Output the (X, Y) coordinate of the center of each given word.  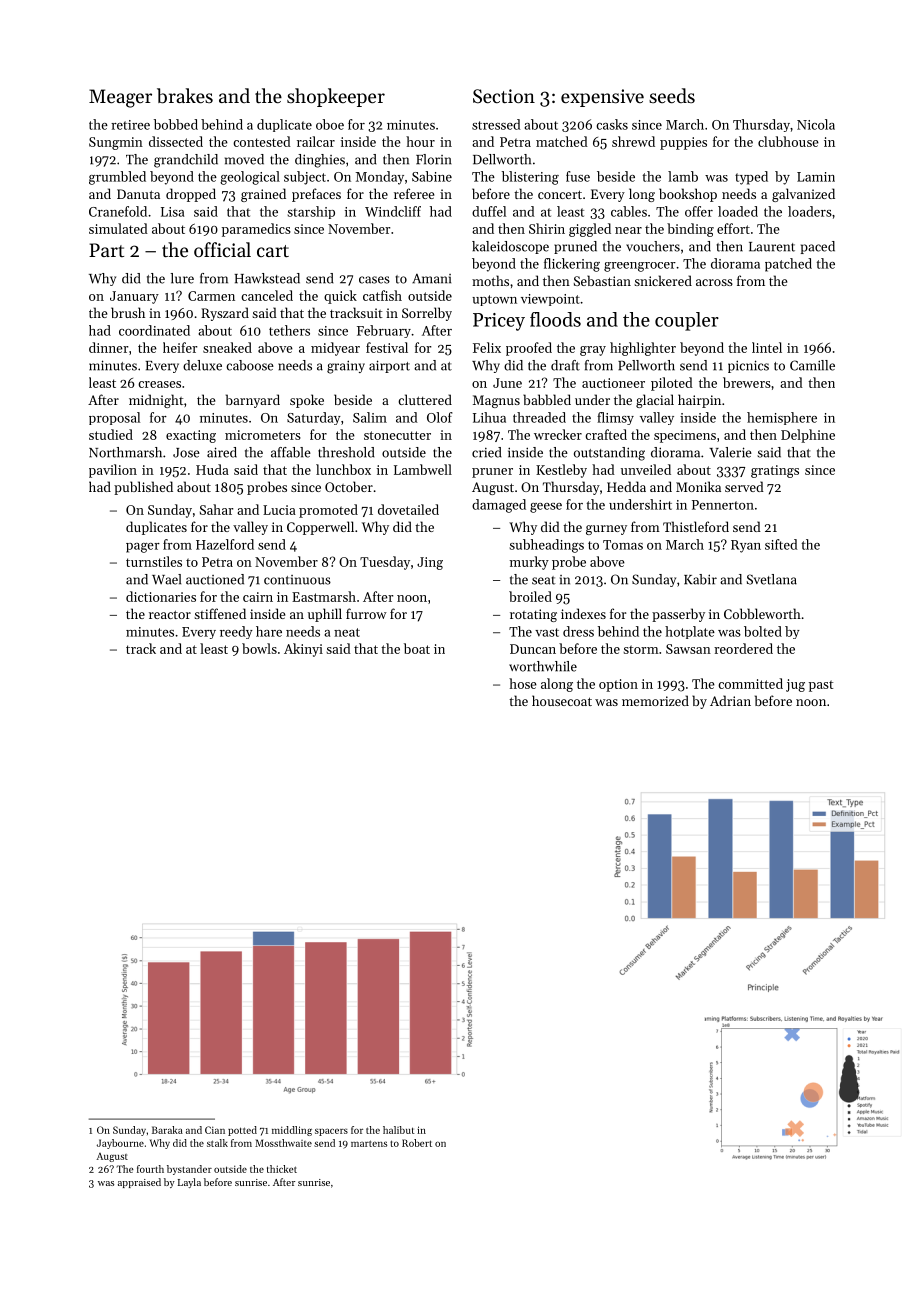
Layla (189, 1183)
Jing (430, 563)
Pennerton (723, 505)
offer (699, 211)
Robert (417, 1143)
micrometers (263, 435)
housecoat (562, 700)
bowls (259, 648)
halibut (399, 1130)
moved (244, 159)
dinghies (320, 161)
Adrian (730, 700)
